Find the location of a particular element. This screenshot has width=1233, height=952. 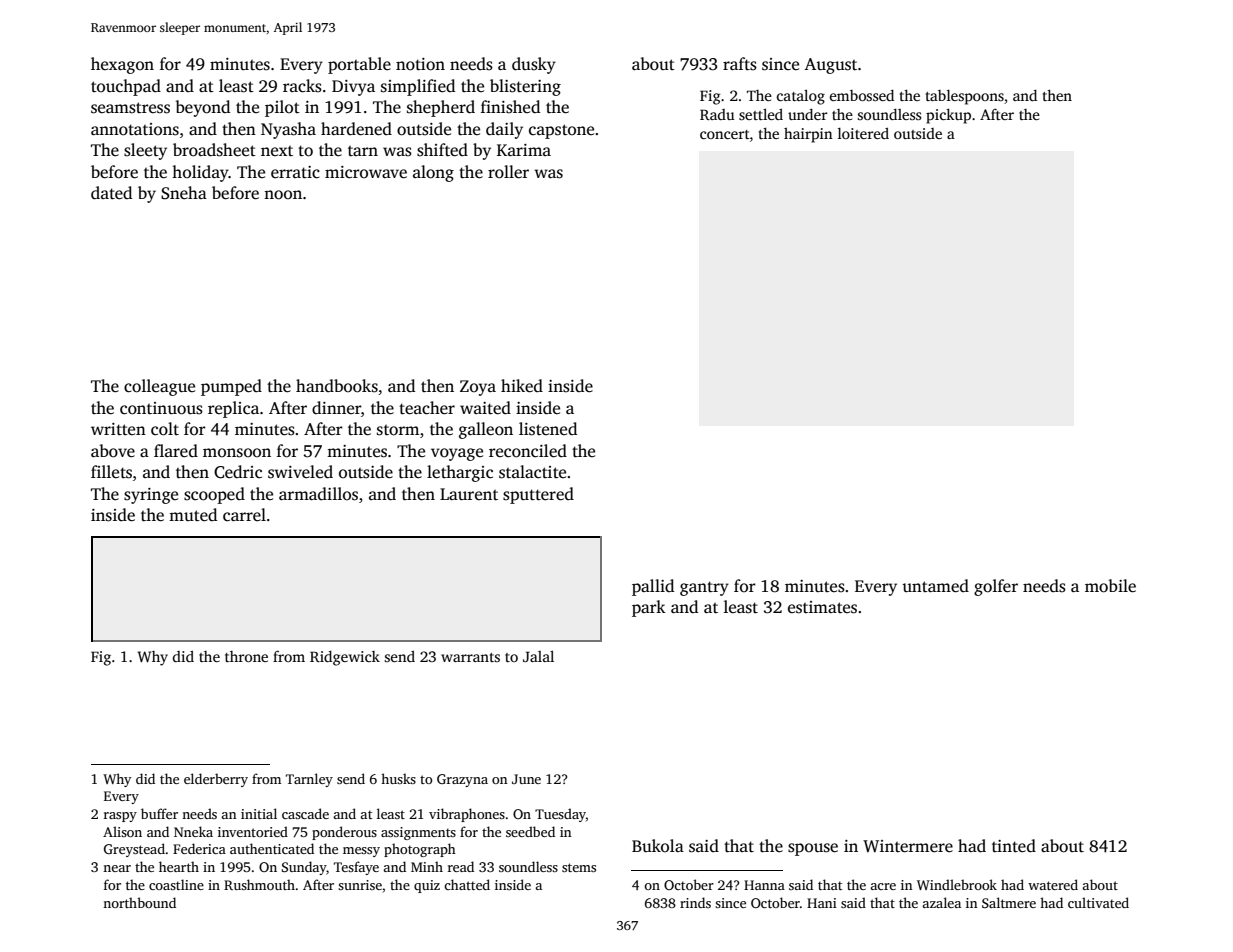

June is located at coordinates (526, 779).
